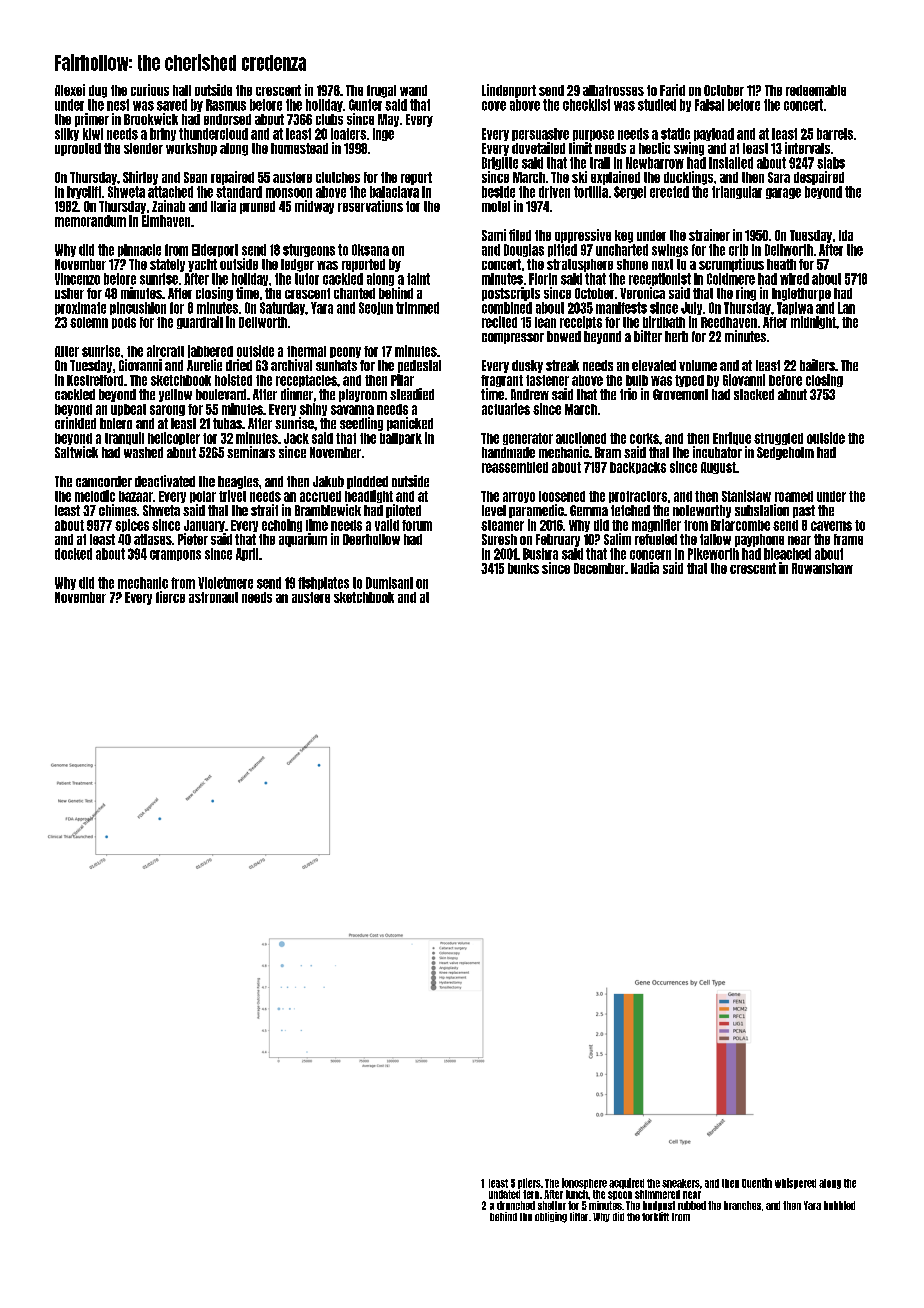 The width and height of the screenshot is (924, 1308). Describe the element at coordinates (200, 322) in the screenshot. I see `guardrail` at that location.
